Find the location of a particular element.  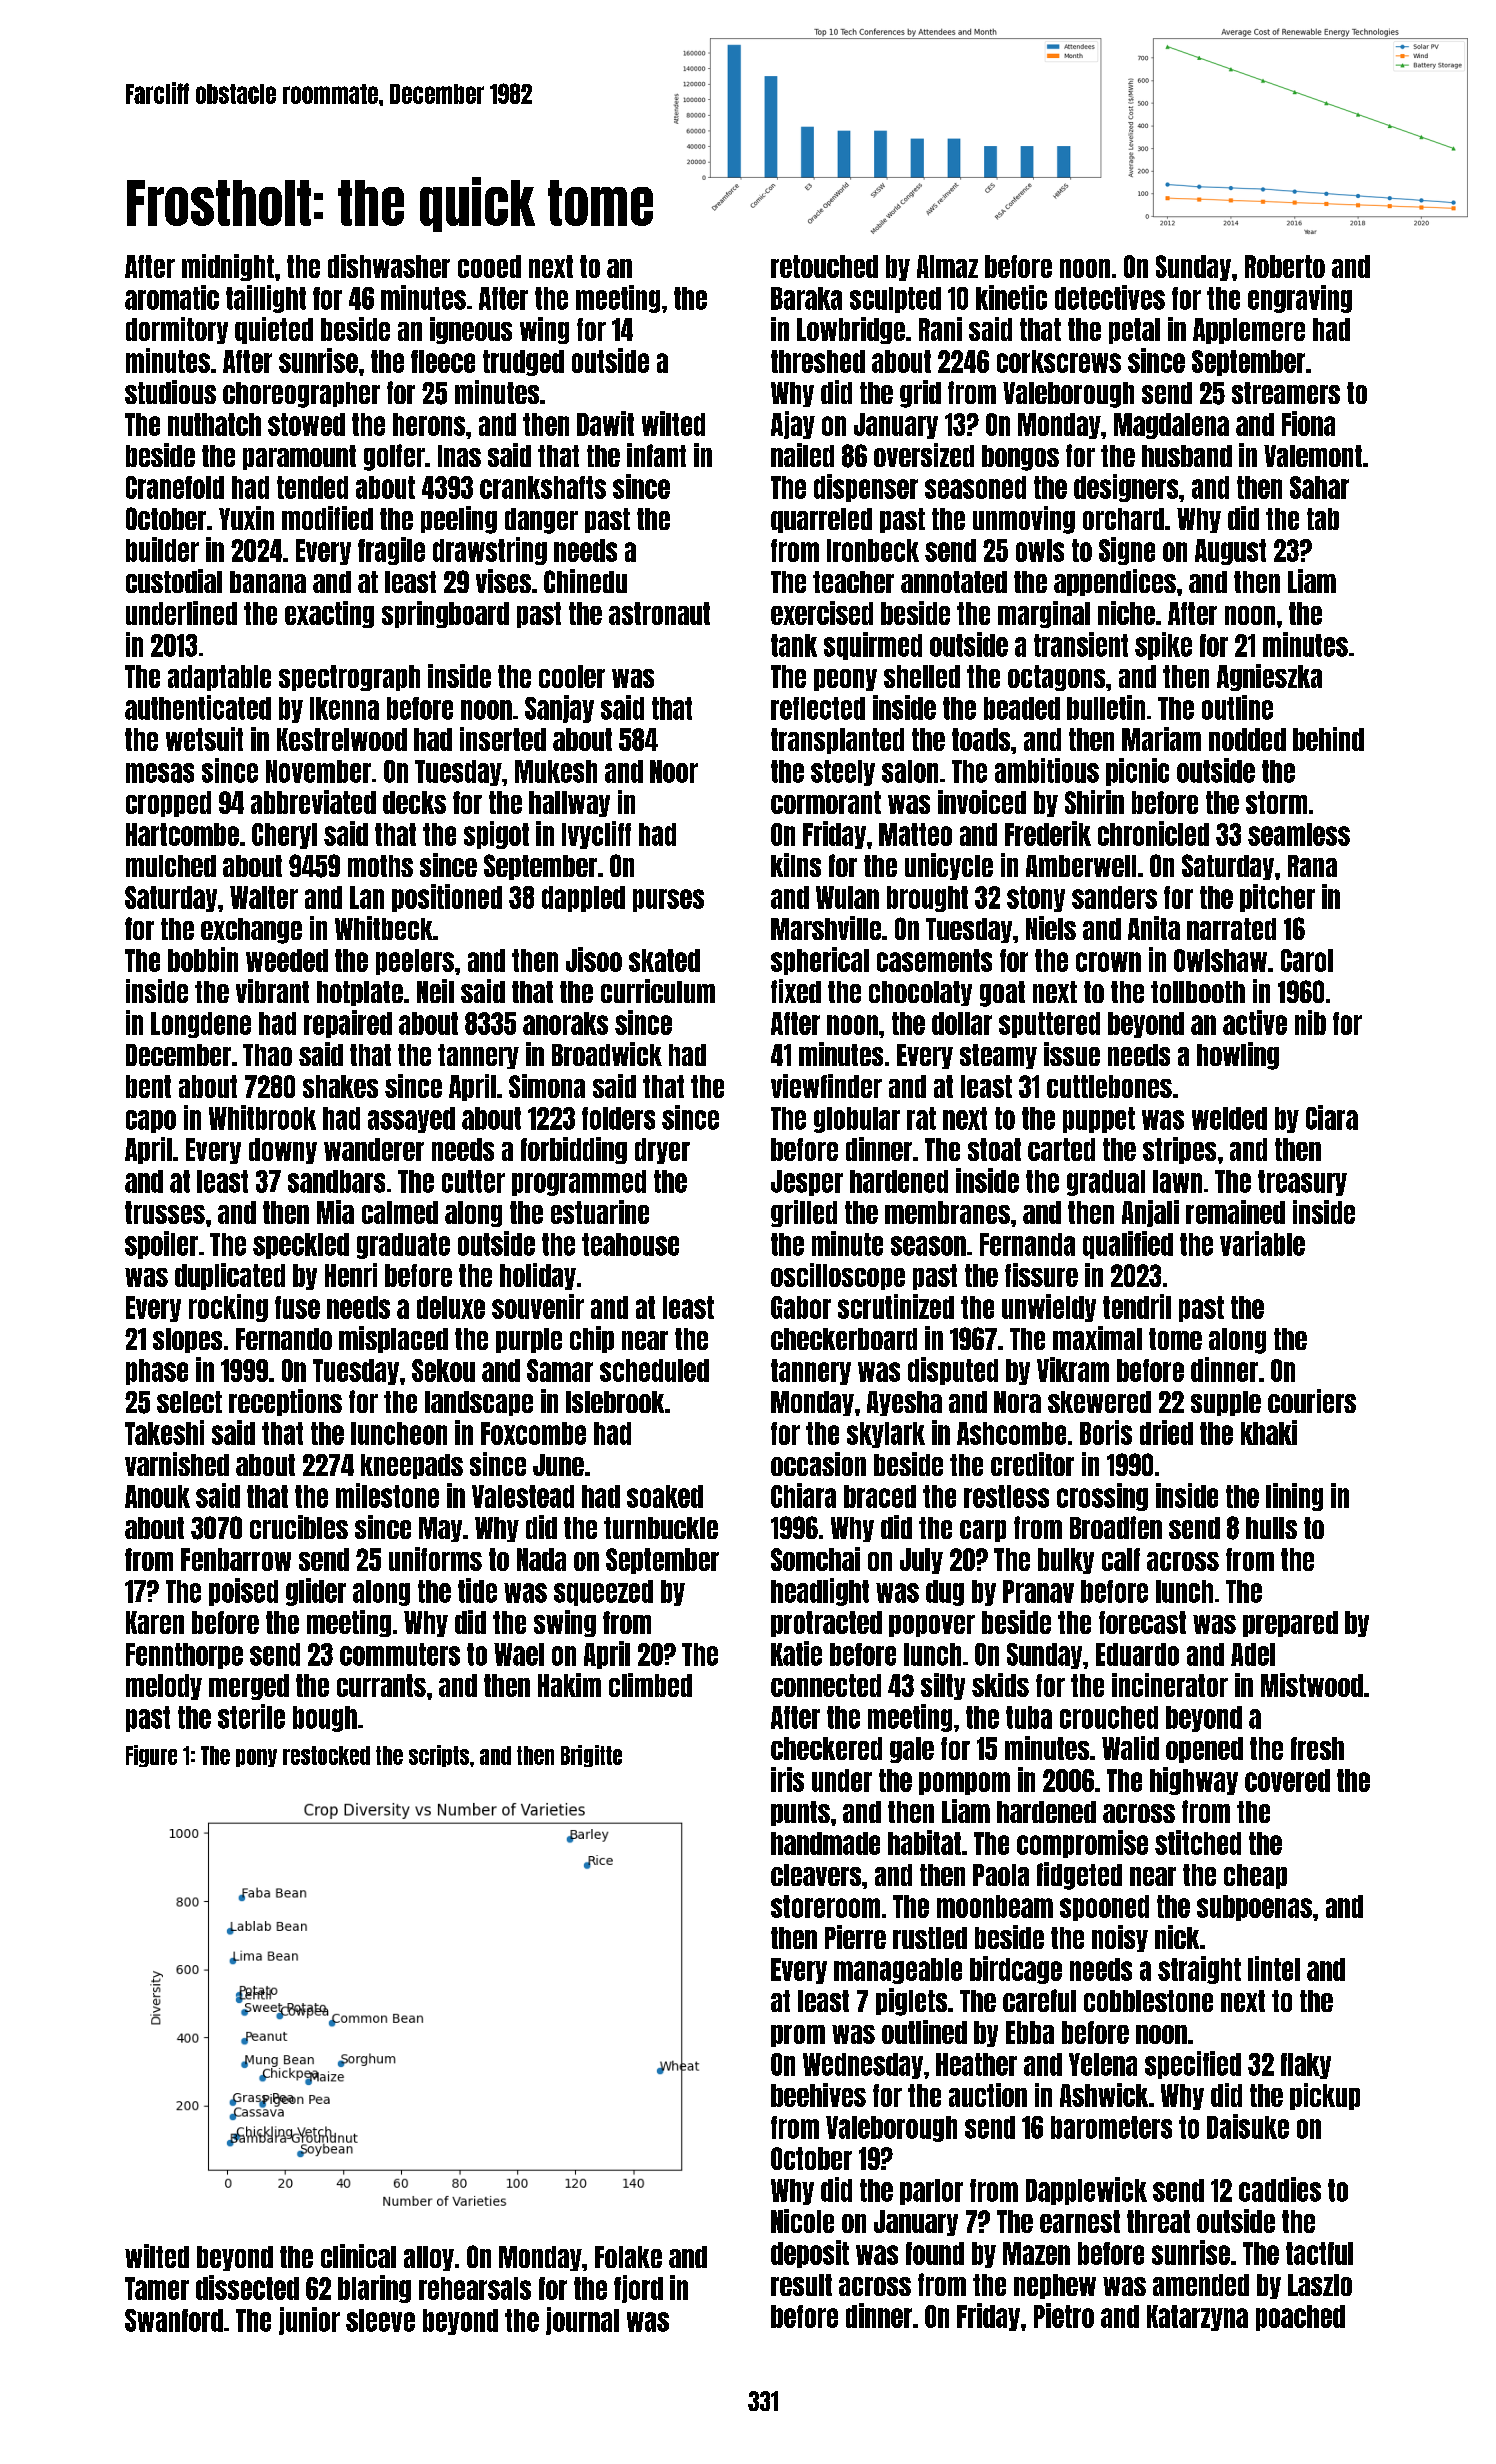

pony is located at coordinates (256, 1758).
